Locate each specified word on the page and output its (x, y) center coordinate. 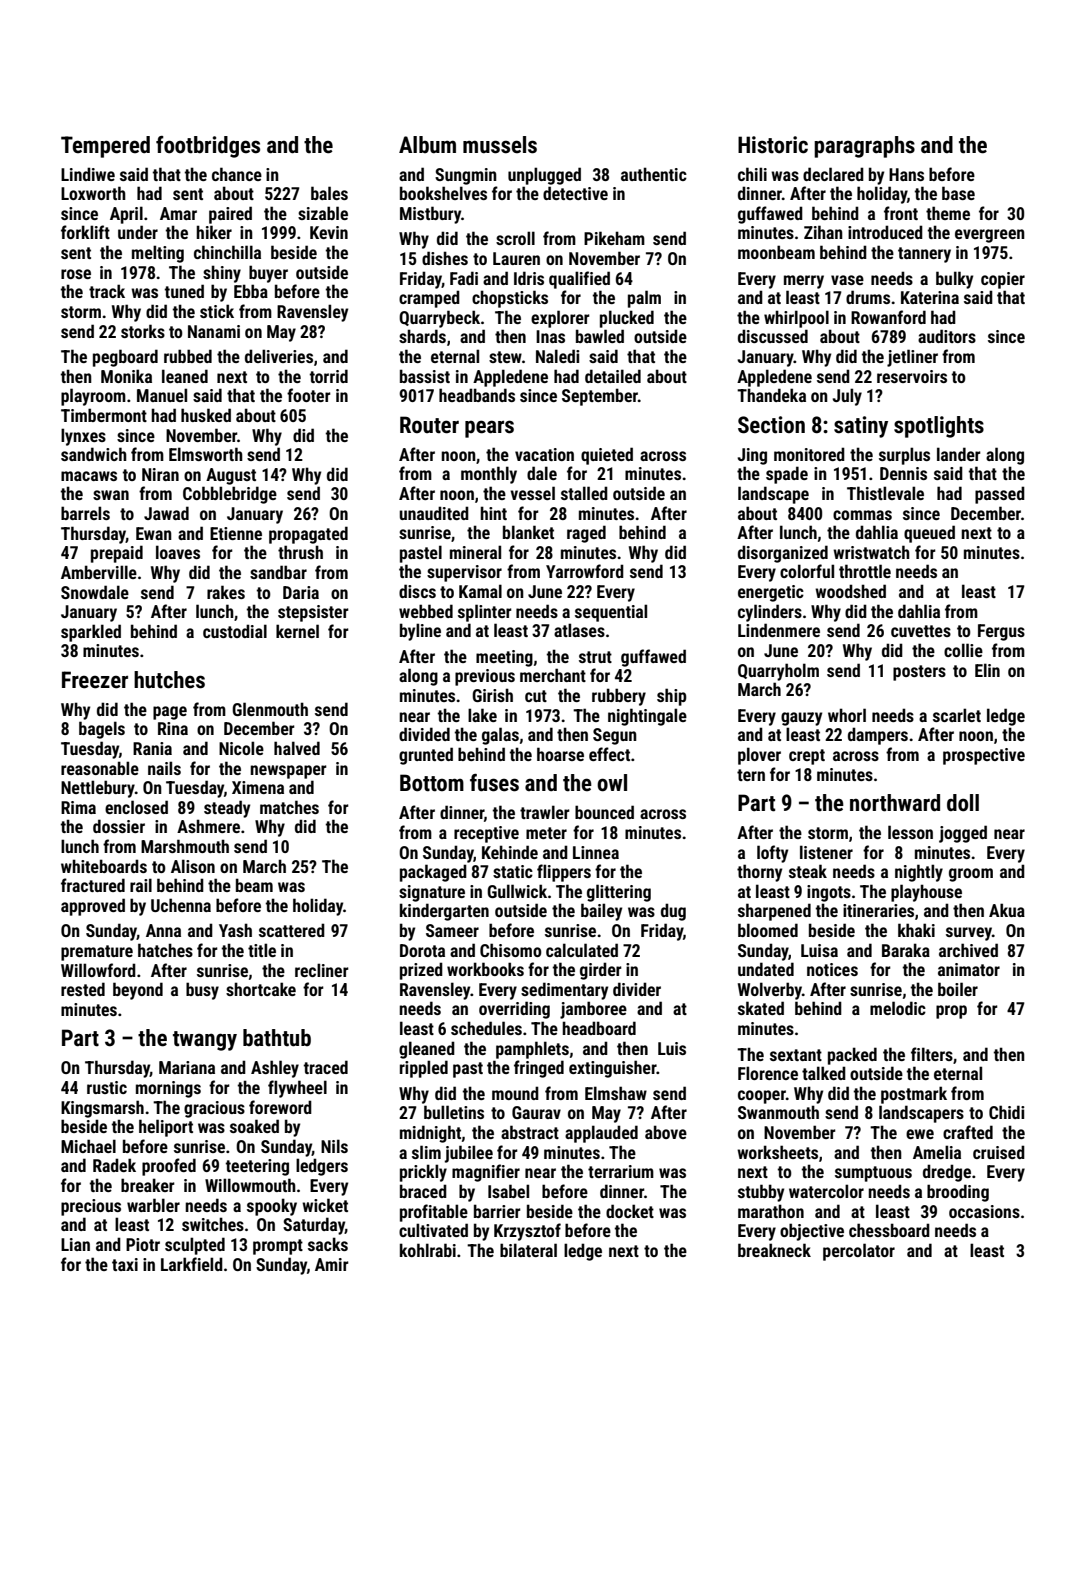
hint (493, 513)
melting (158, 254)
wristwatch (871, 552)
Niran (160, 474)
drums (868, 297)
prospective (984, 756)
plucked (627, 319)
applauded (601, 1134)
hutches (169, 680)
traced (326, 1067)
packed (852, 1056)
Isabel (508, 1191)
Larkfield (192, 1264)
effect (609, 754)
